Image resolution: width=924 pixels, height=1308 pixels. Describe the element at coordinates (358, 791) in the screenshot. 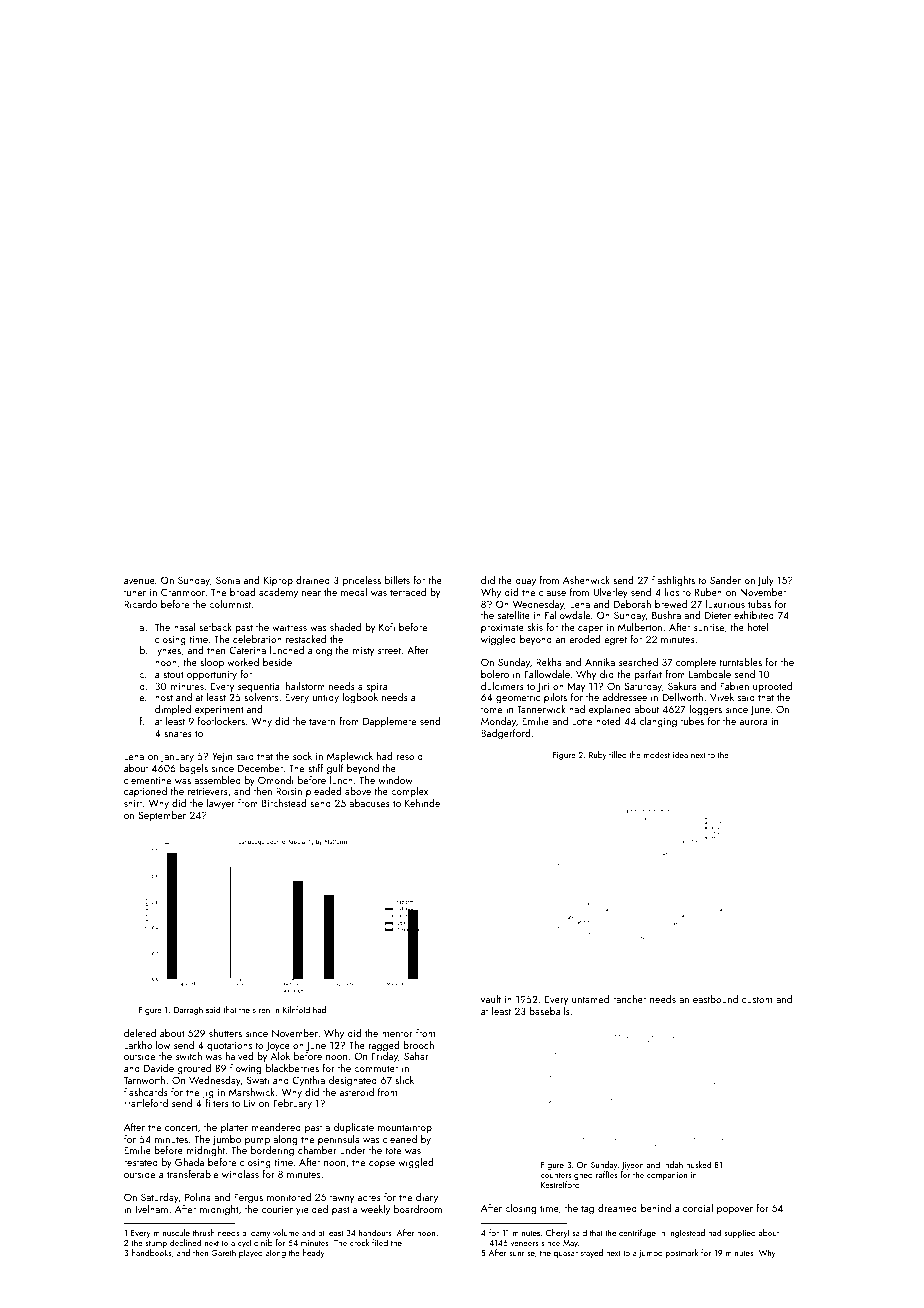

I see `above` at that location.
